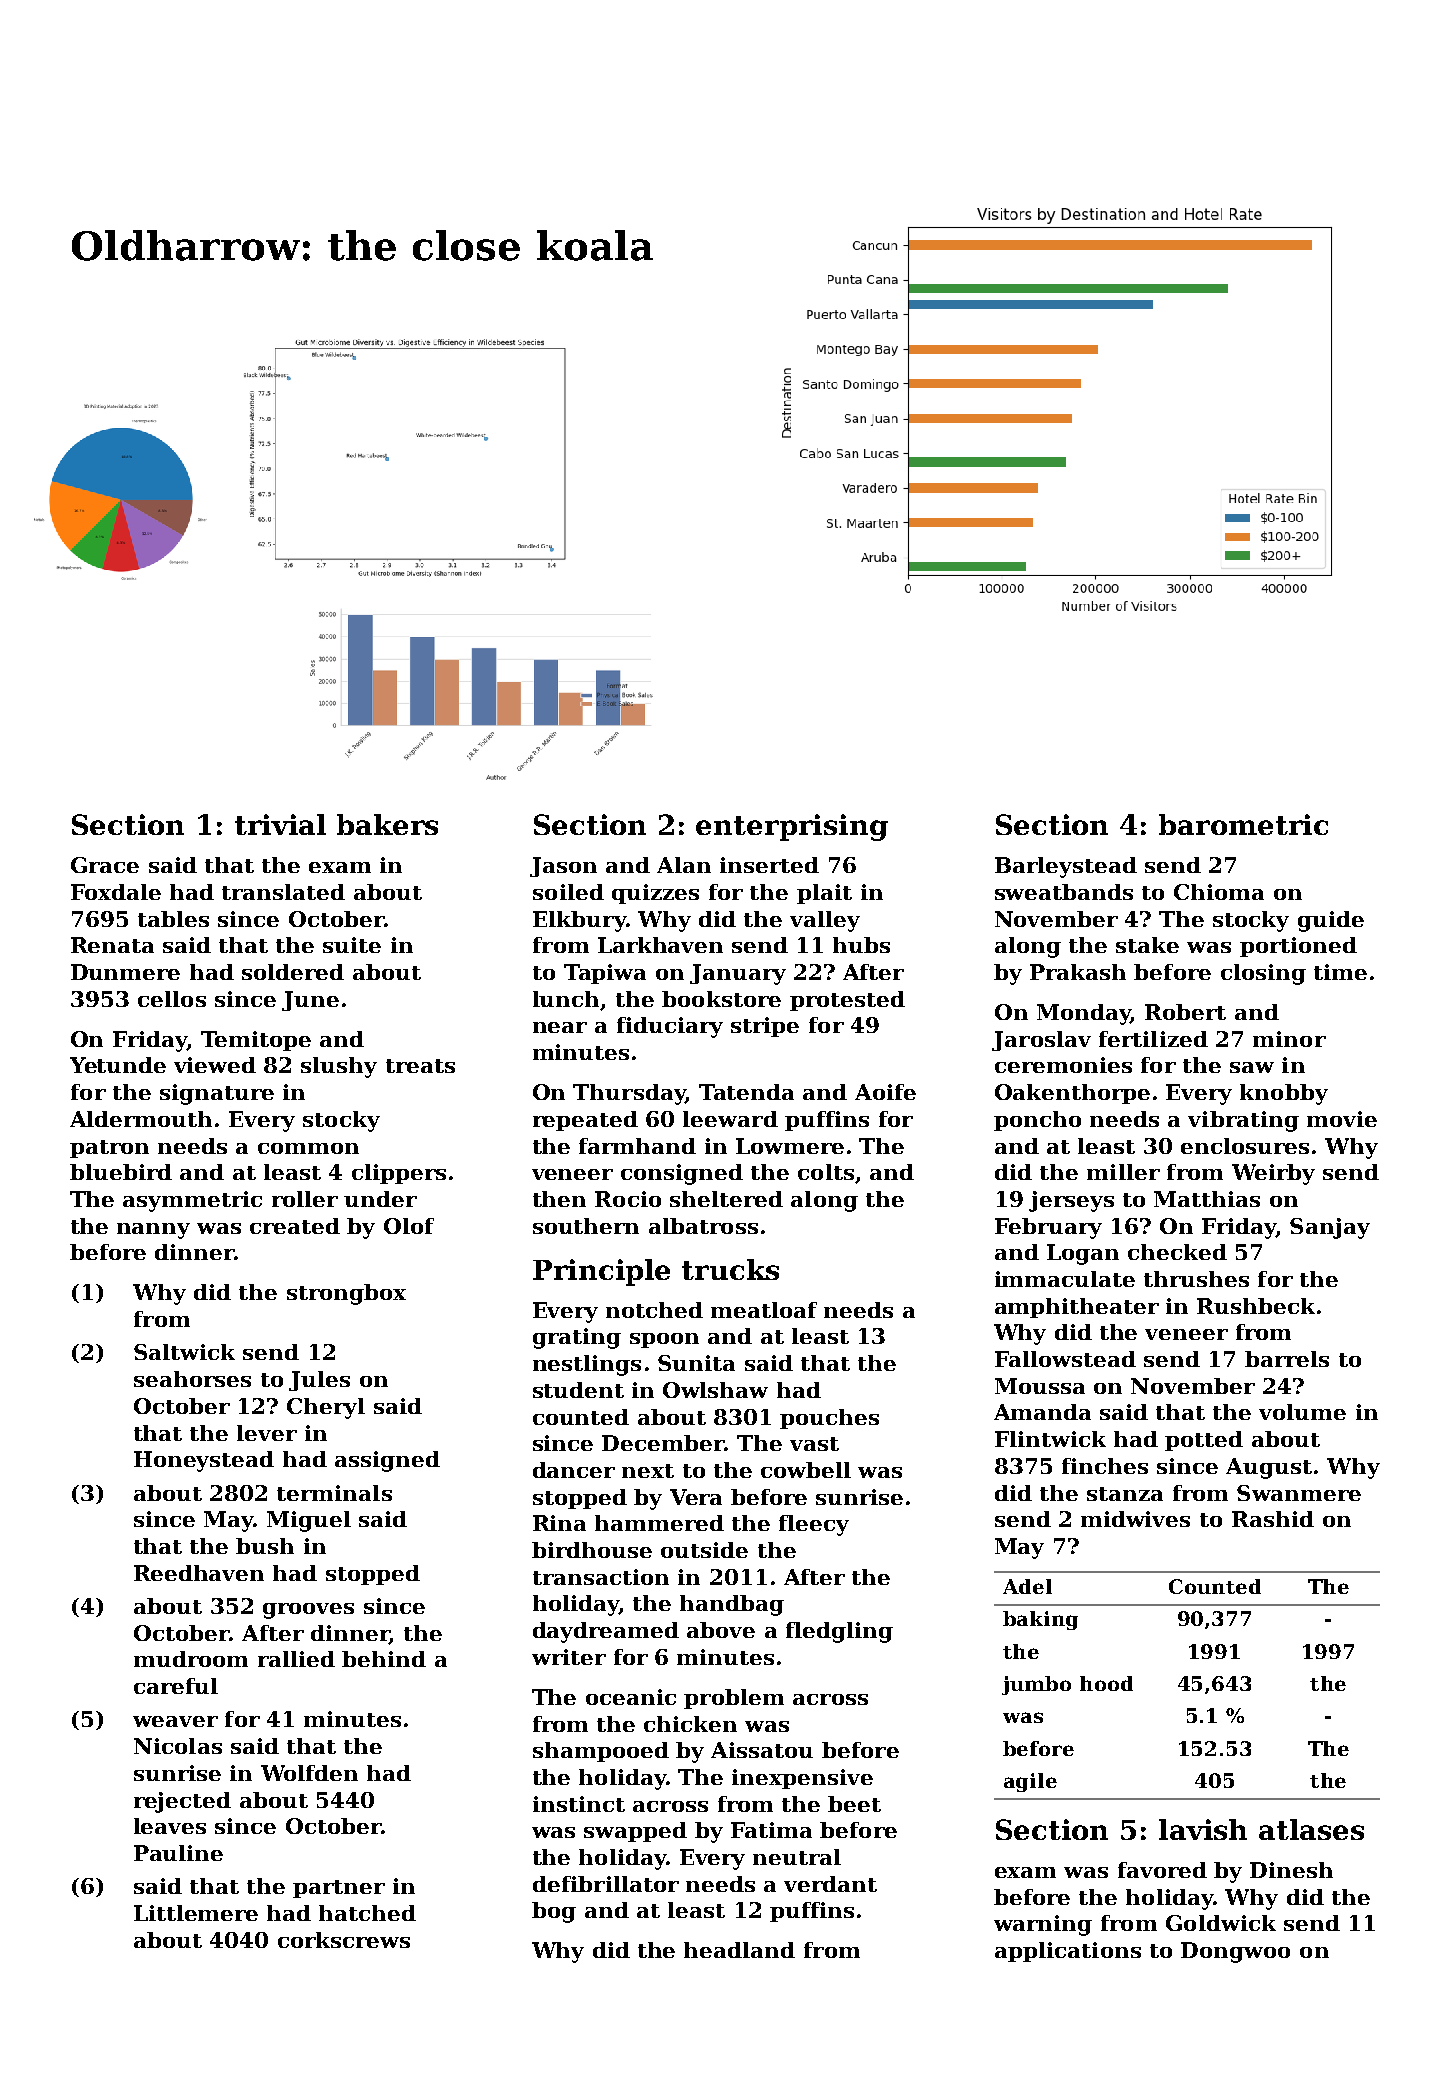 Image resolution: width=1450 pixels, height=2100 pixels. Describe the element at coordinates (635, 1832) in the image. I see `swapped` at that location.
